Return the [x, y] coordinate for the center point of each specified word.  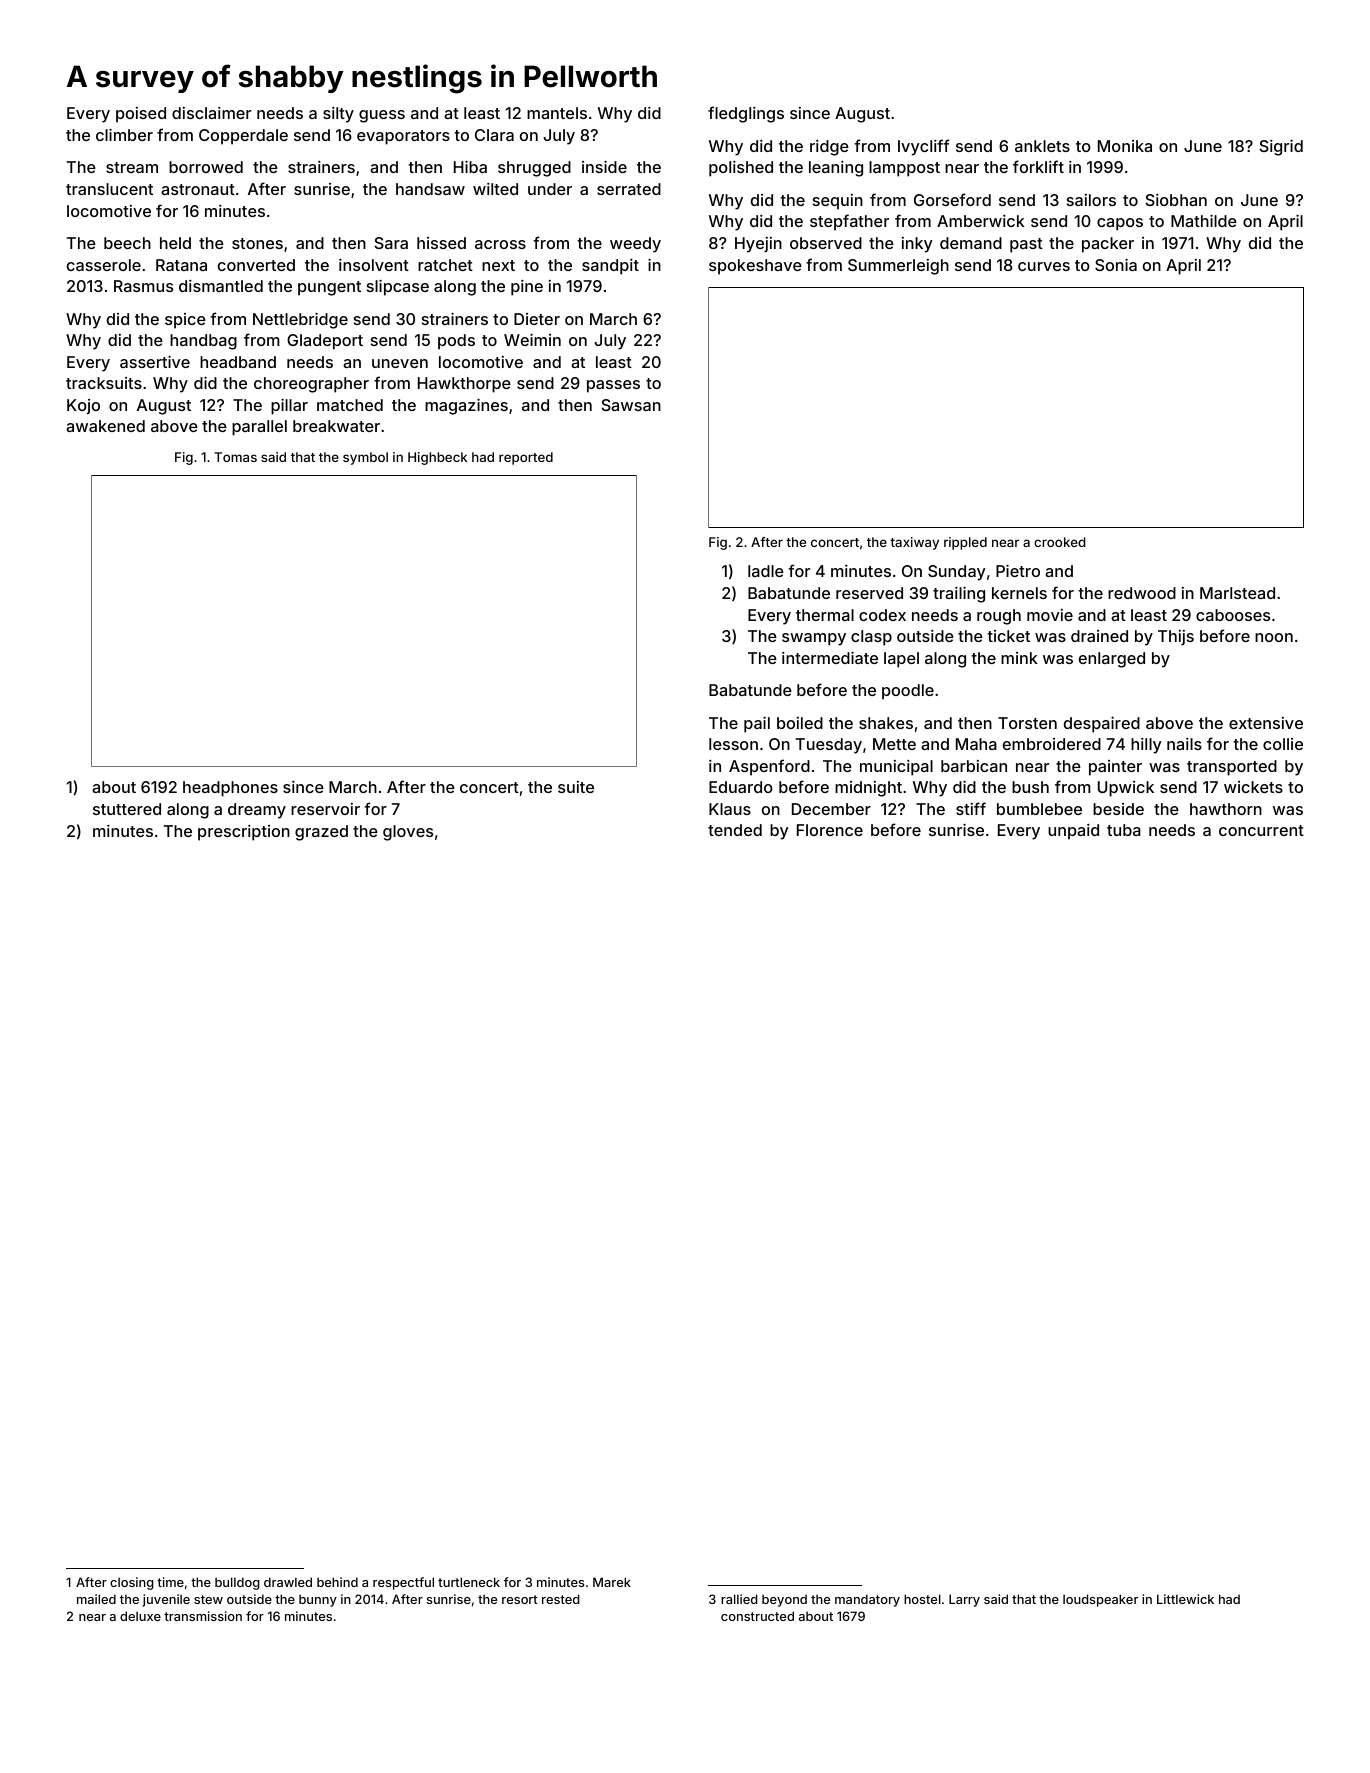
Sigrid [1281, 148]
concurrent [1261, 830]
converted [256, 265]
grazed [321, 833]
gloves [408, 833]
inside [604, 167]
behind [337, 1582]
